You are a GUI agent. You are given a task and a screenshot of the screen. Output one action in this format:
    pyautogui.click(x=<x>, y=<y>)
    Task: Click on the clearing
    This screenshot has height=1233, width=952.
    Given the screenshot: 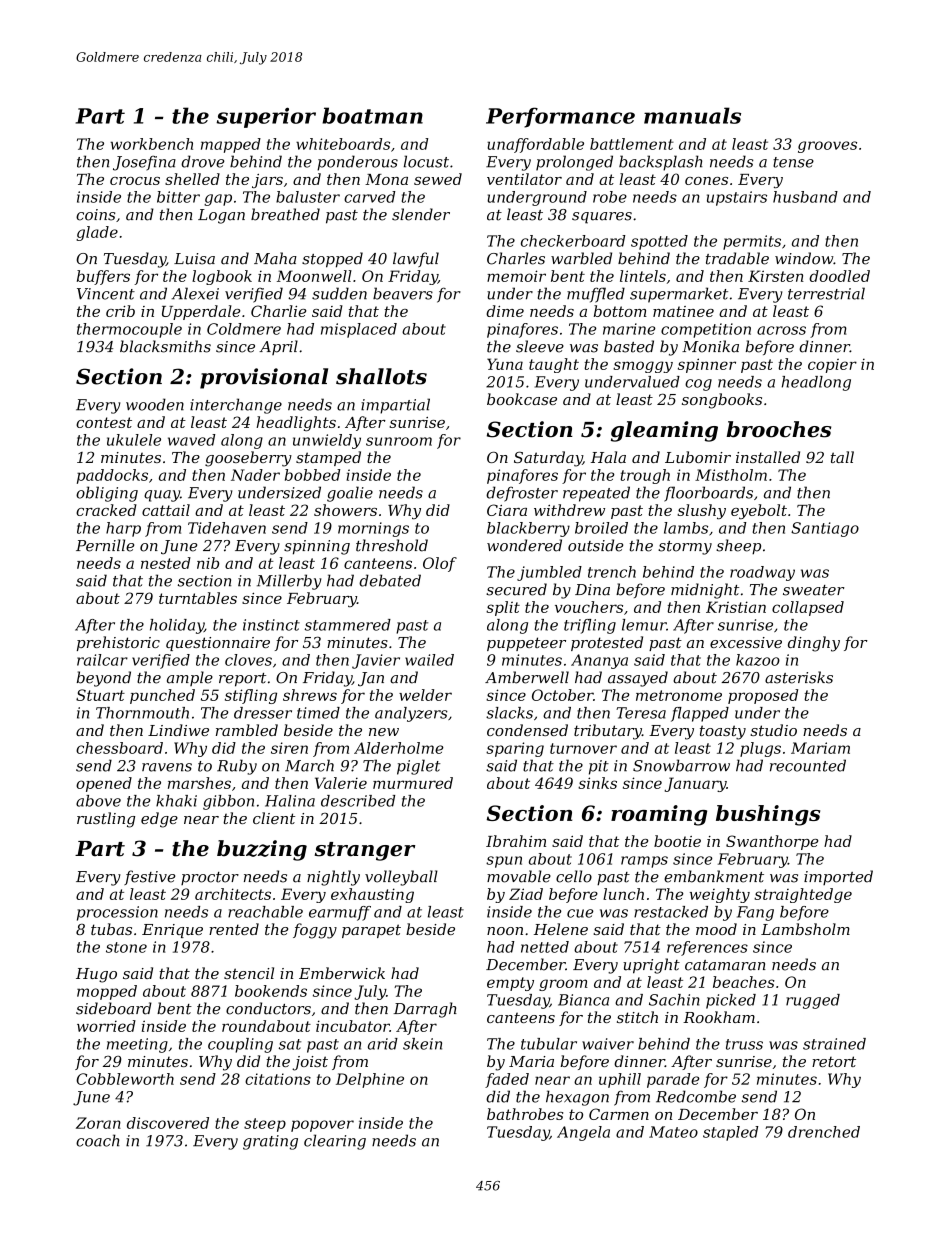 What is the action you would take?
    pyautogui.click(x=335, y=1142)
